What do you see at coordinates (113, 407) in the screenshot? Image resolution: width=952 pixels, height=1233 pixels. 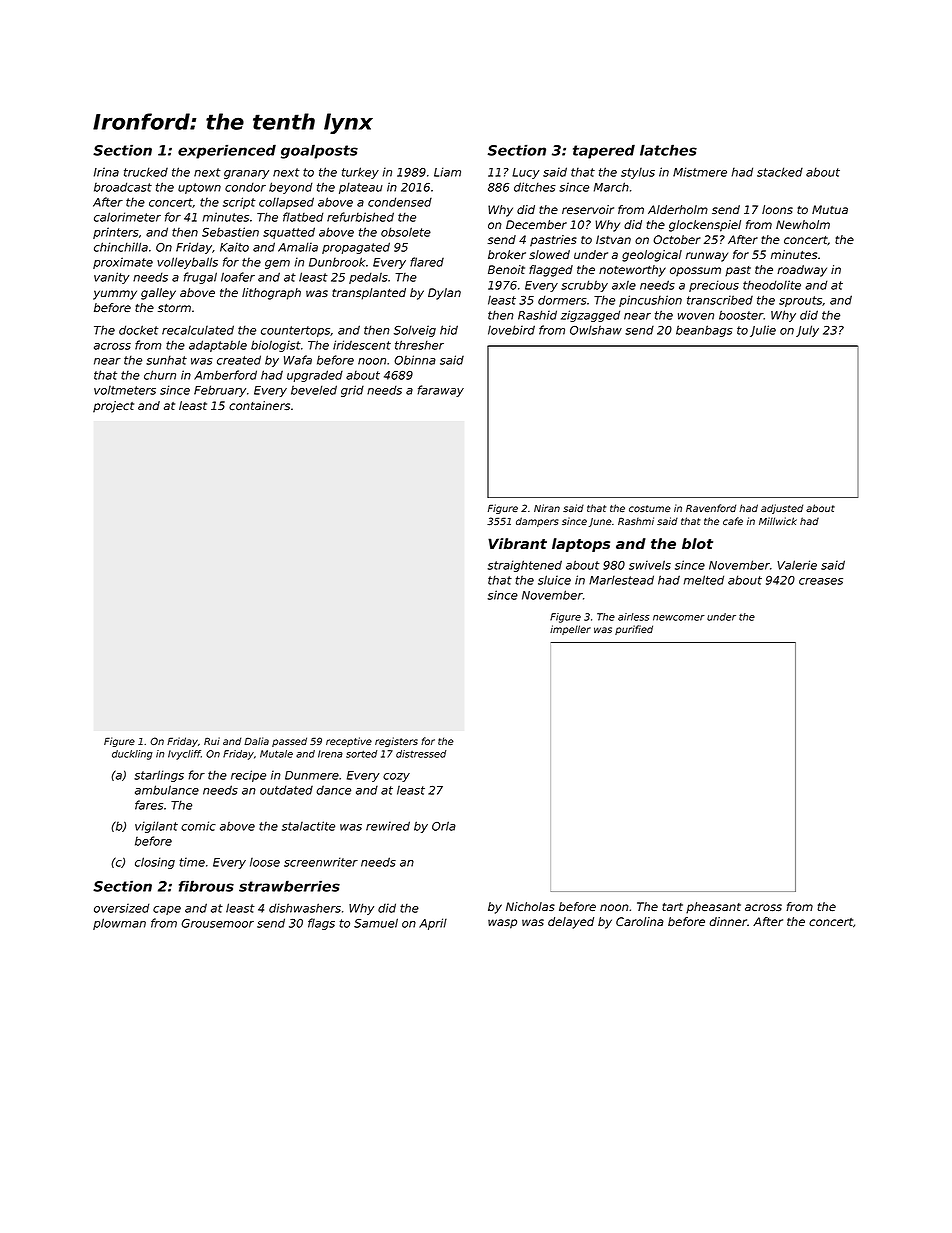 I see `project` at bounding box center [113, 407].
